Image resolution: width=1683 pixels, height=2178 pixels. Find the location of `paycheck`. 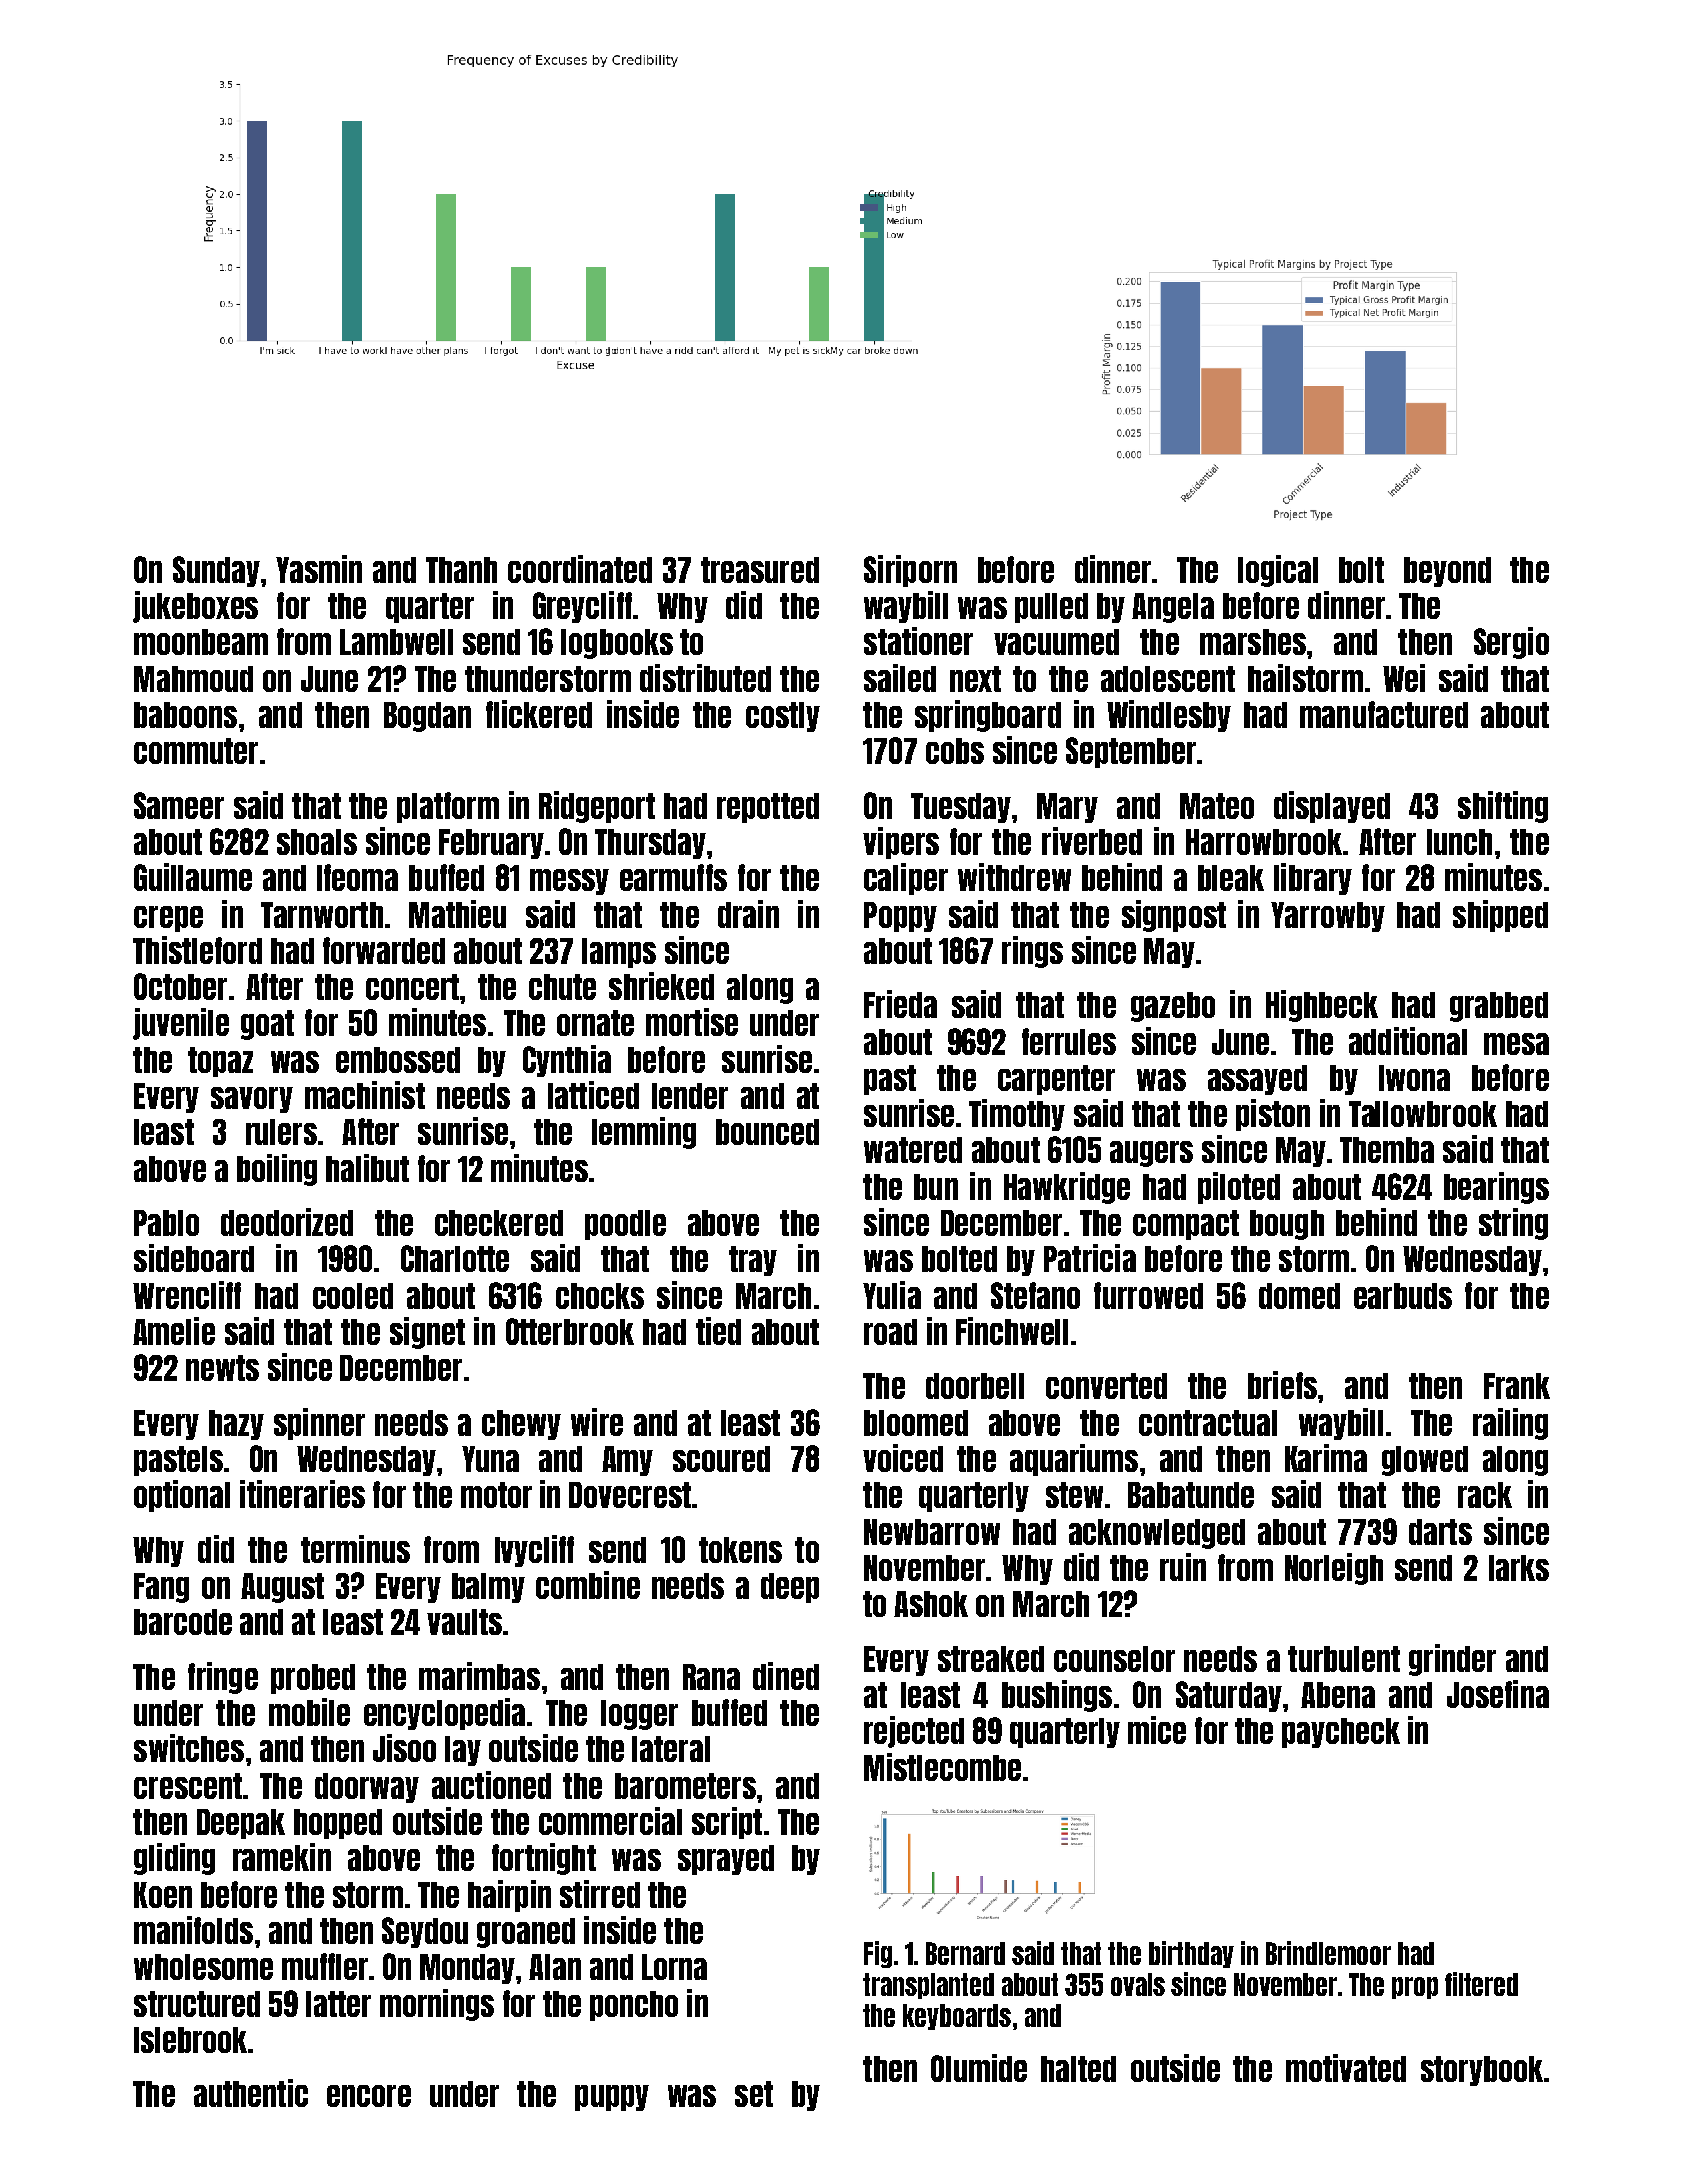

paycheck is located at coordinates (1341, 1733).
